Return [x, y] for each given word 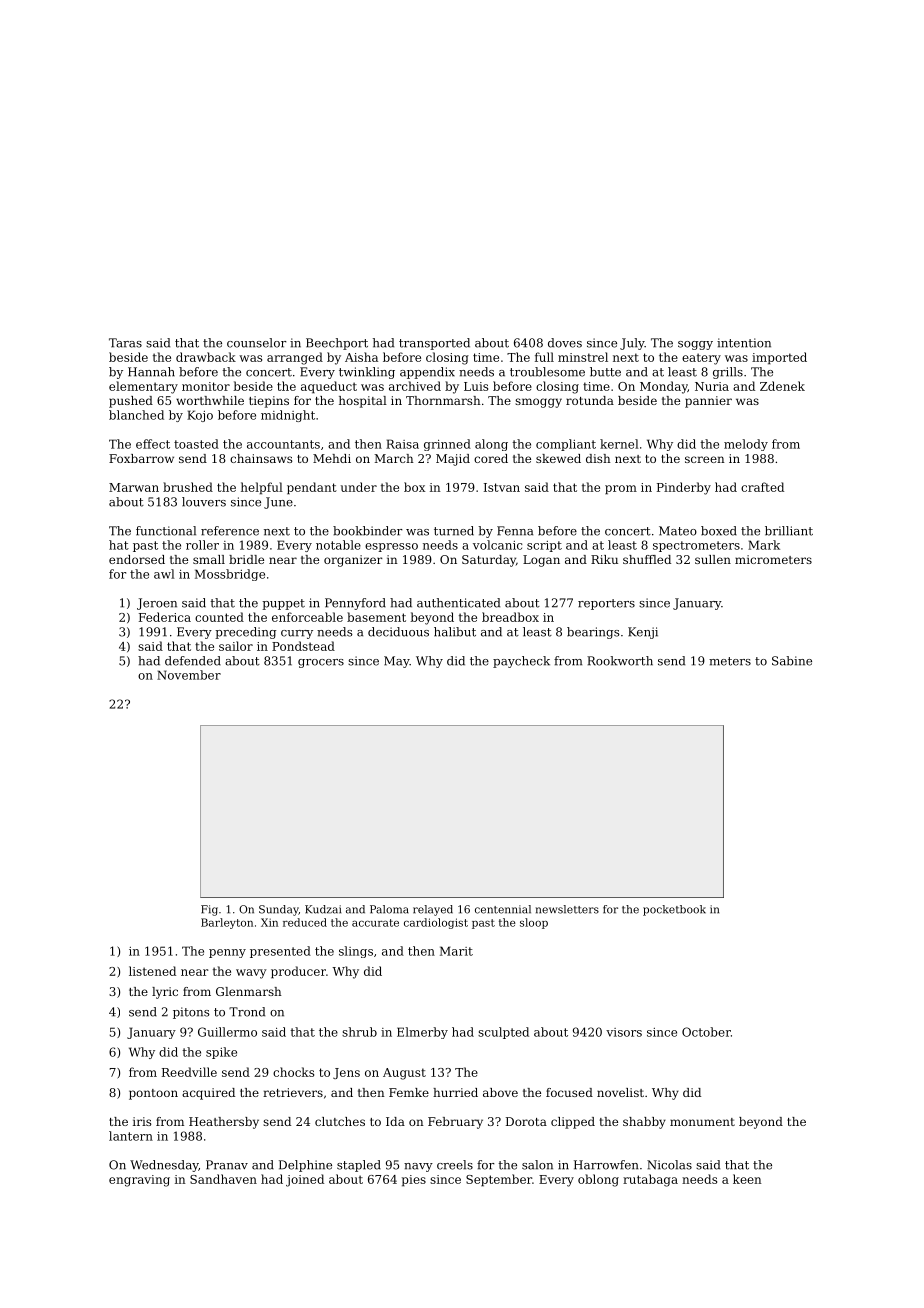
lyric [165, 993]
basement [376, 617]
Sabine [792, 661]
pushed [131, 402]
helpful [262, 488]
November [189, 675]
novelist [620, 1092]
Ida [395, 1121]
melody [746, 445]
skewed [558, 458]
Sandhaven [223, 1179]
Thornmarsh [443, 400]
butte [605, 372]
